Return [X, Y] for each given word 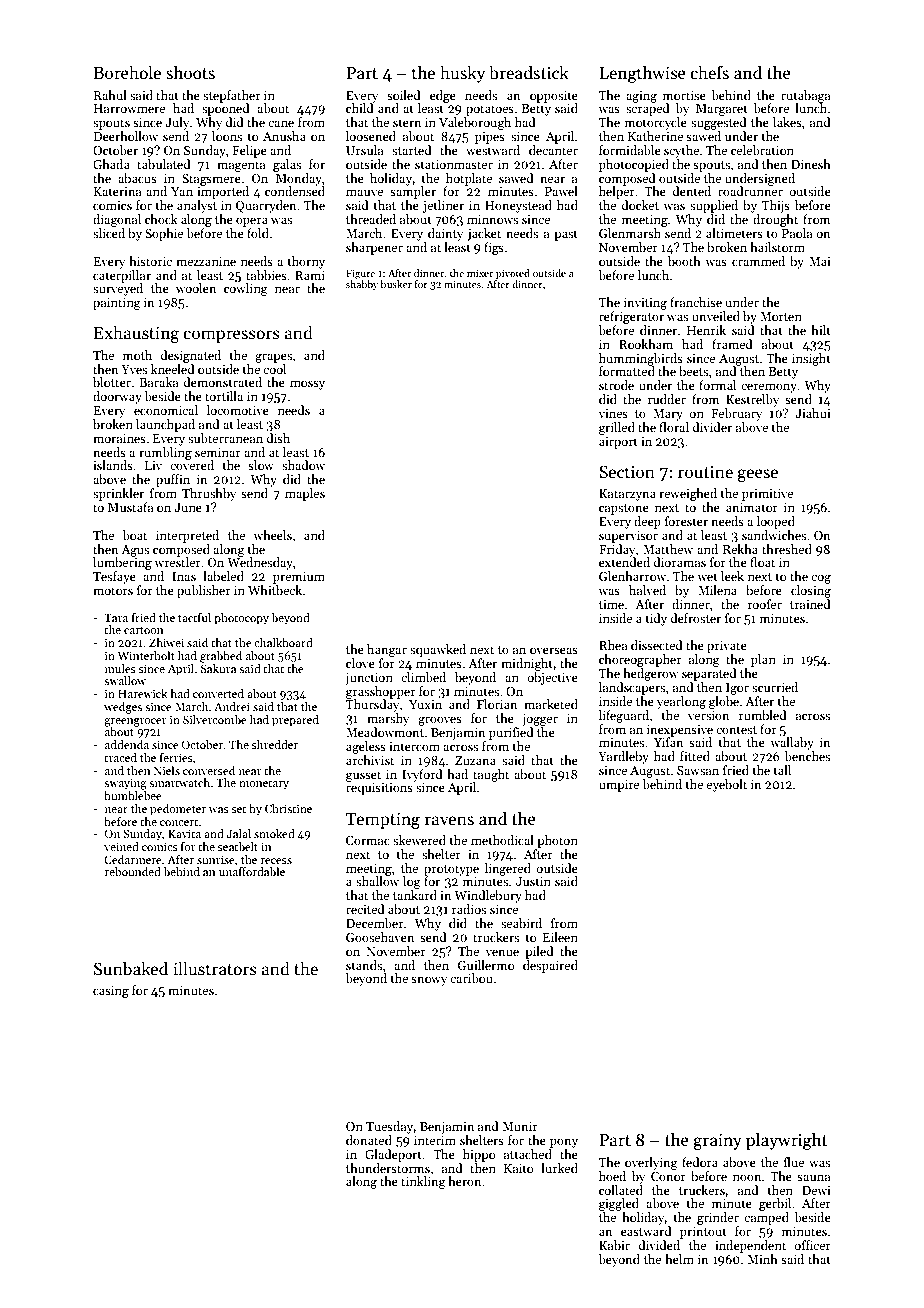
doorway [117, 397]
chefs [710, 72]
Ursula [365, 150]
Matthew [668, 549]
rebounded [133, 871]
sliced [109, 233]
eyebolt [726, 785]
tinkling [423, 1182]
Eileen [560, 937]
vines [613, 413]
